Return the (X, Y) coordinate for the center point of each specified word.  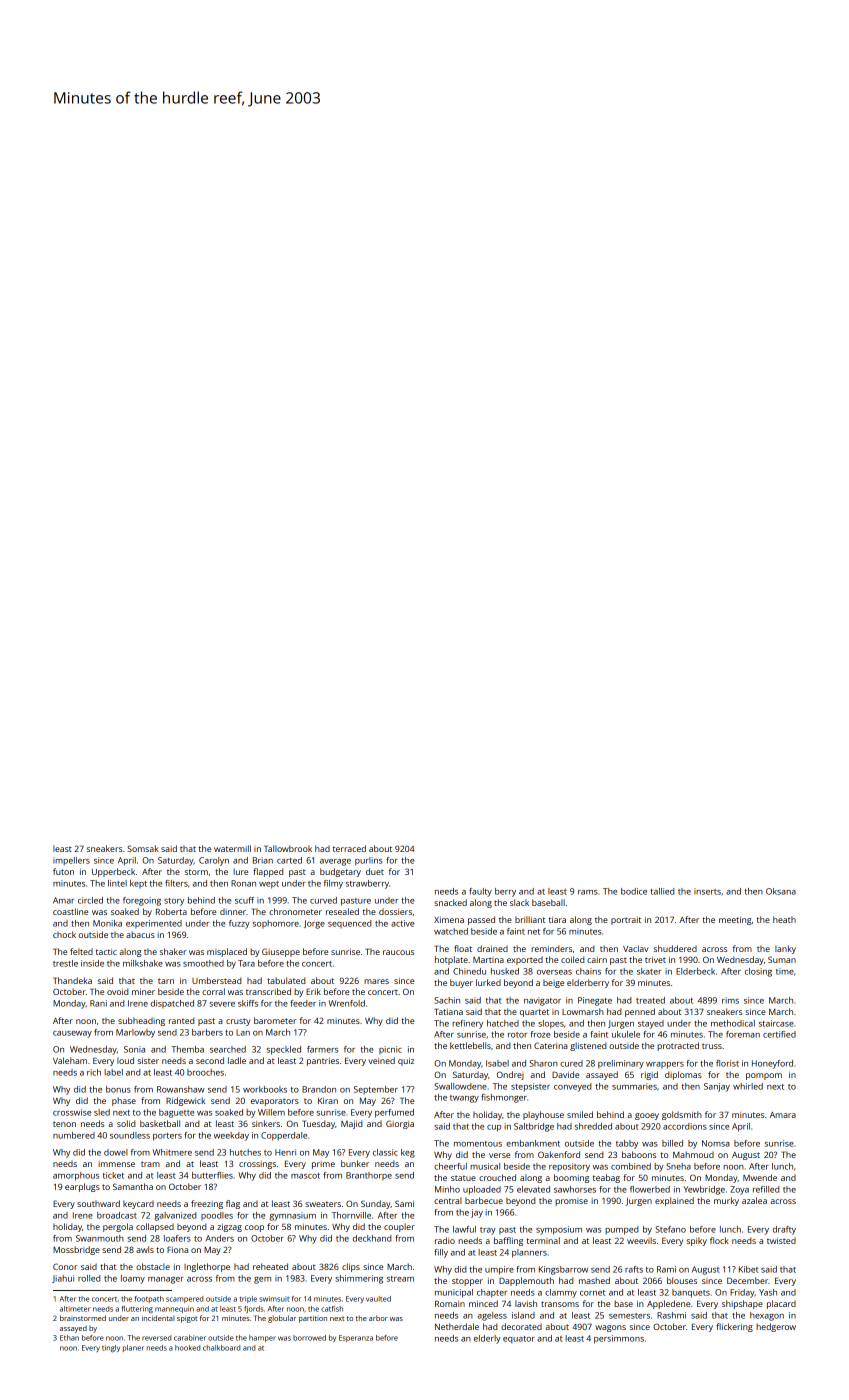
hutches (245, 1152)
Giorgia (400, 1124)
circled (90, 900)
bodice (634, 891)
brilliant (530, 919)
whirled (748, 1086)
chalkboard (221, 1348)
